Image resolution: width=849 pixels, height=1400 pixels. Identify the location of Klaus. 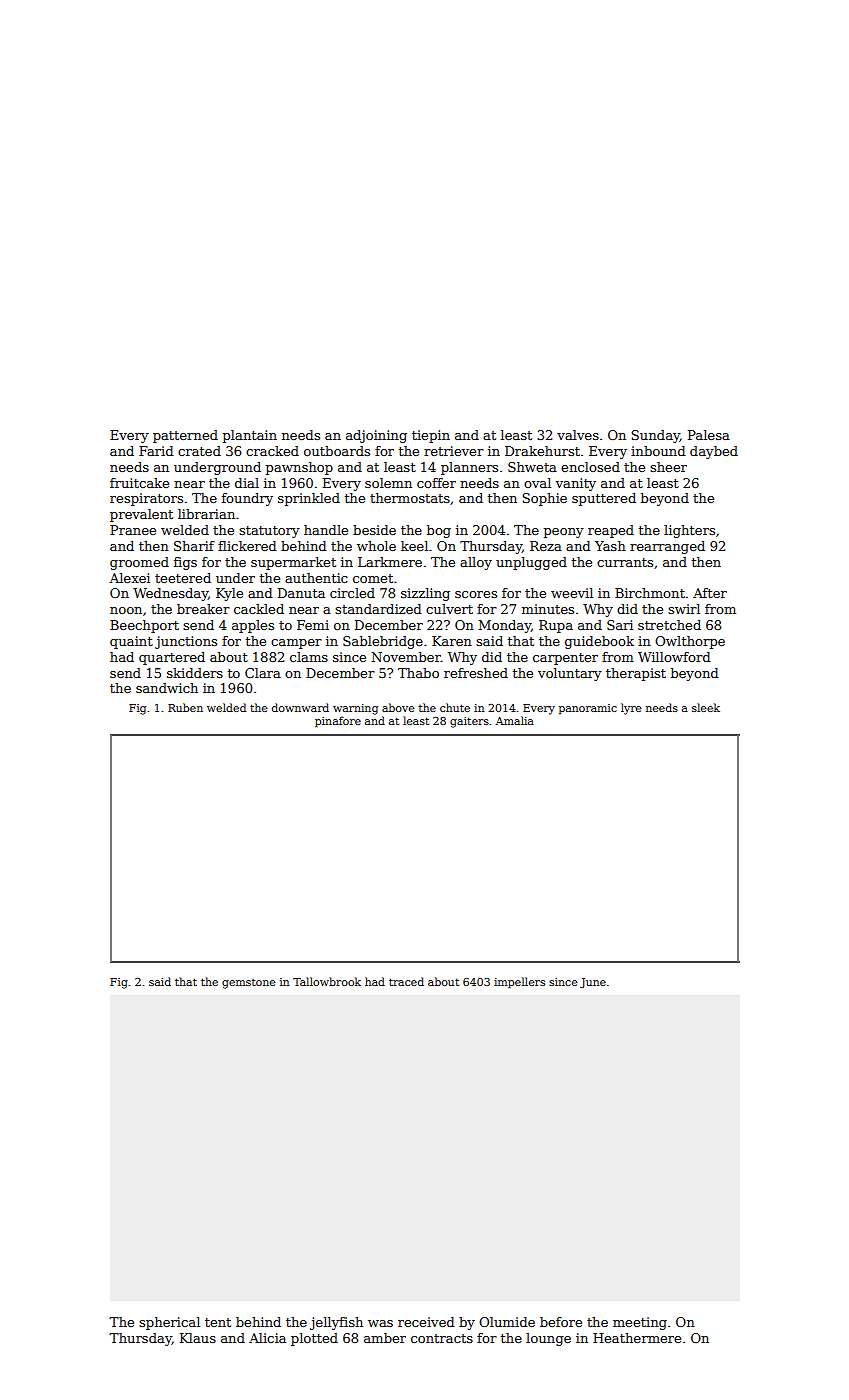
(198, 1338).
